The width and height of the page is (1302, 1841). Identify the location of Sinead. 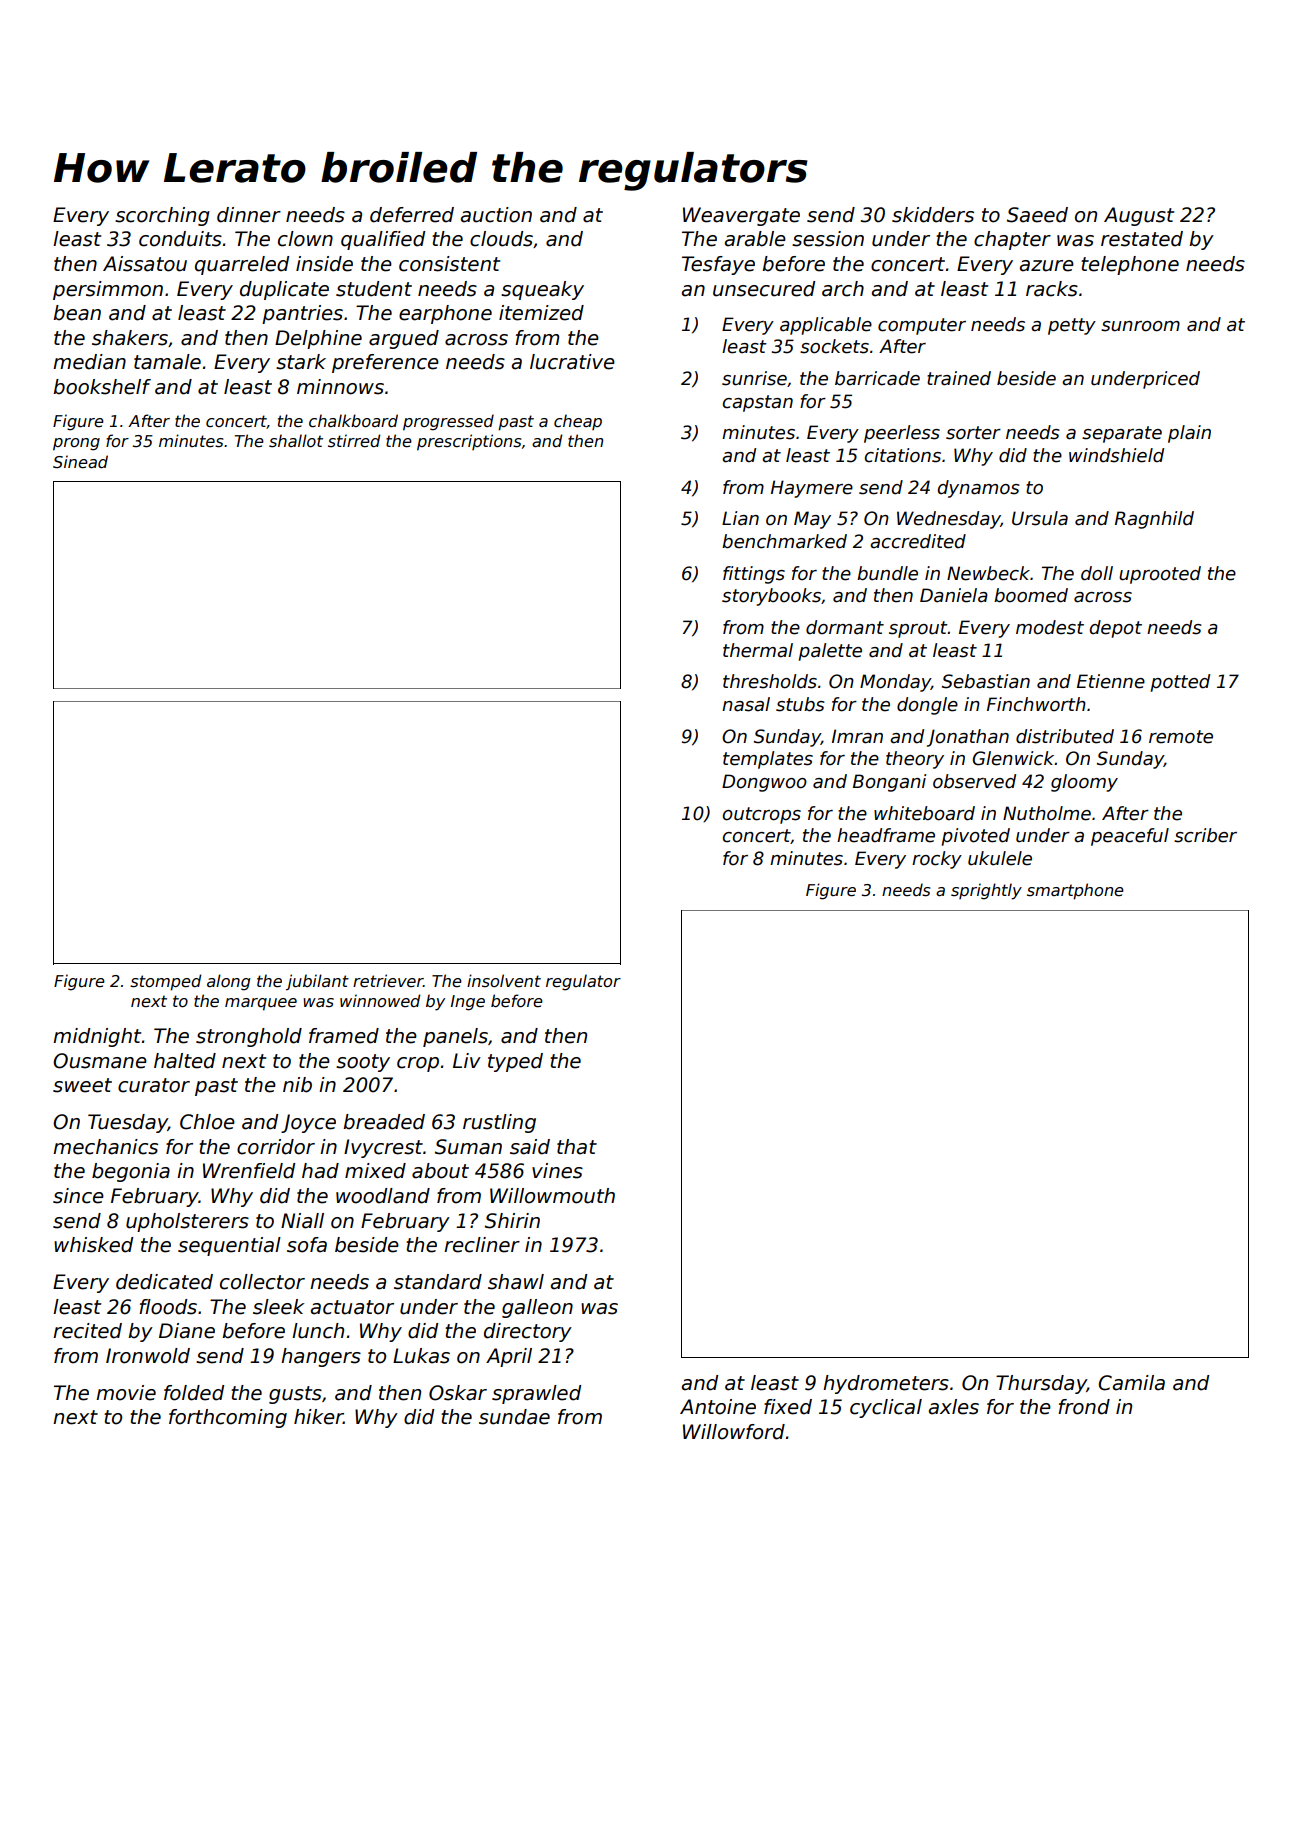
(80, 462).
